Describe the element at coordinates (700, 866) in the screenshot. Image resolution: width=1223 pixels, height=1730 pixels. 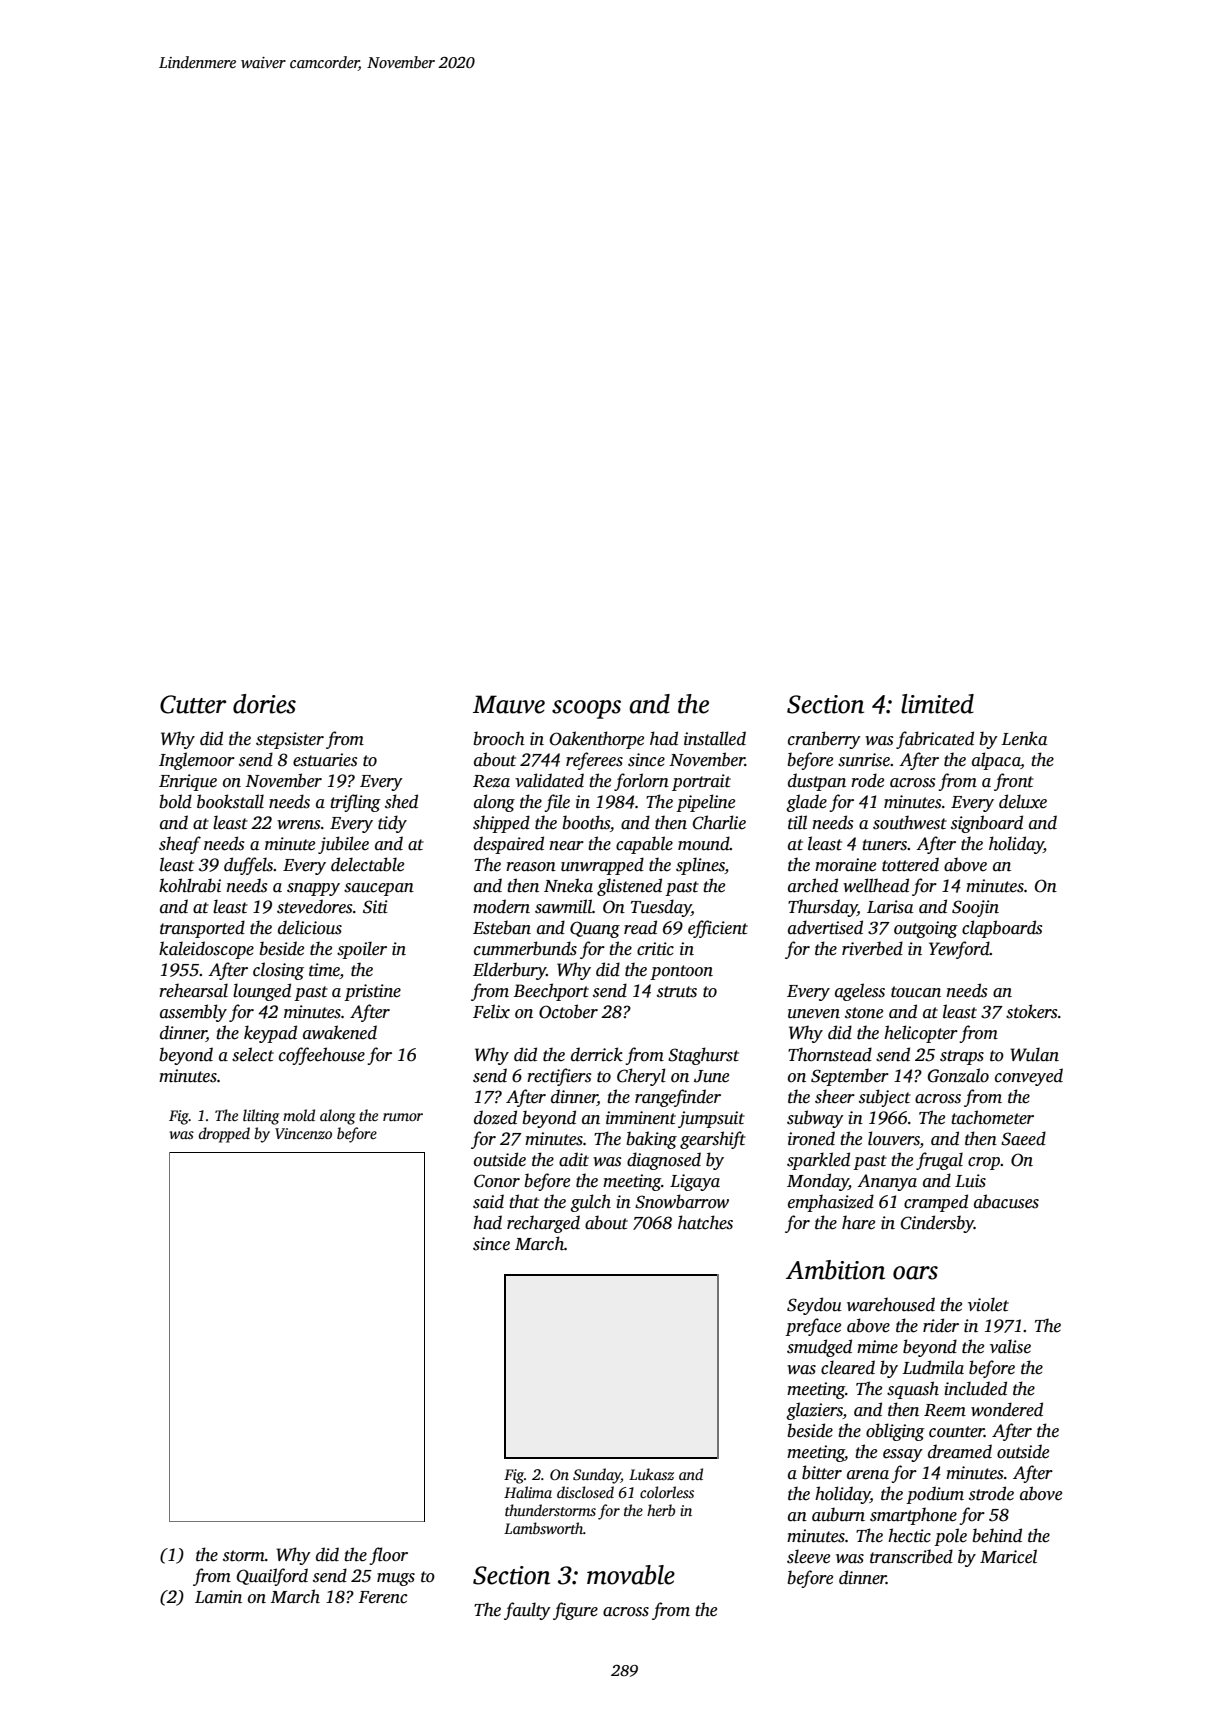
I see `splines` at that location.
